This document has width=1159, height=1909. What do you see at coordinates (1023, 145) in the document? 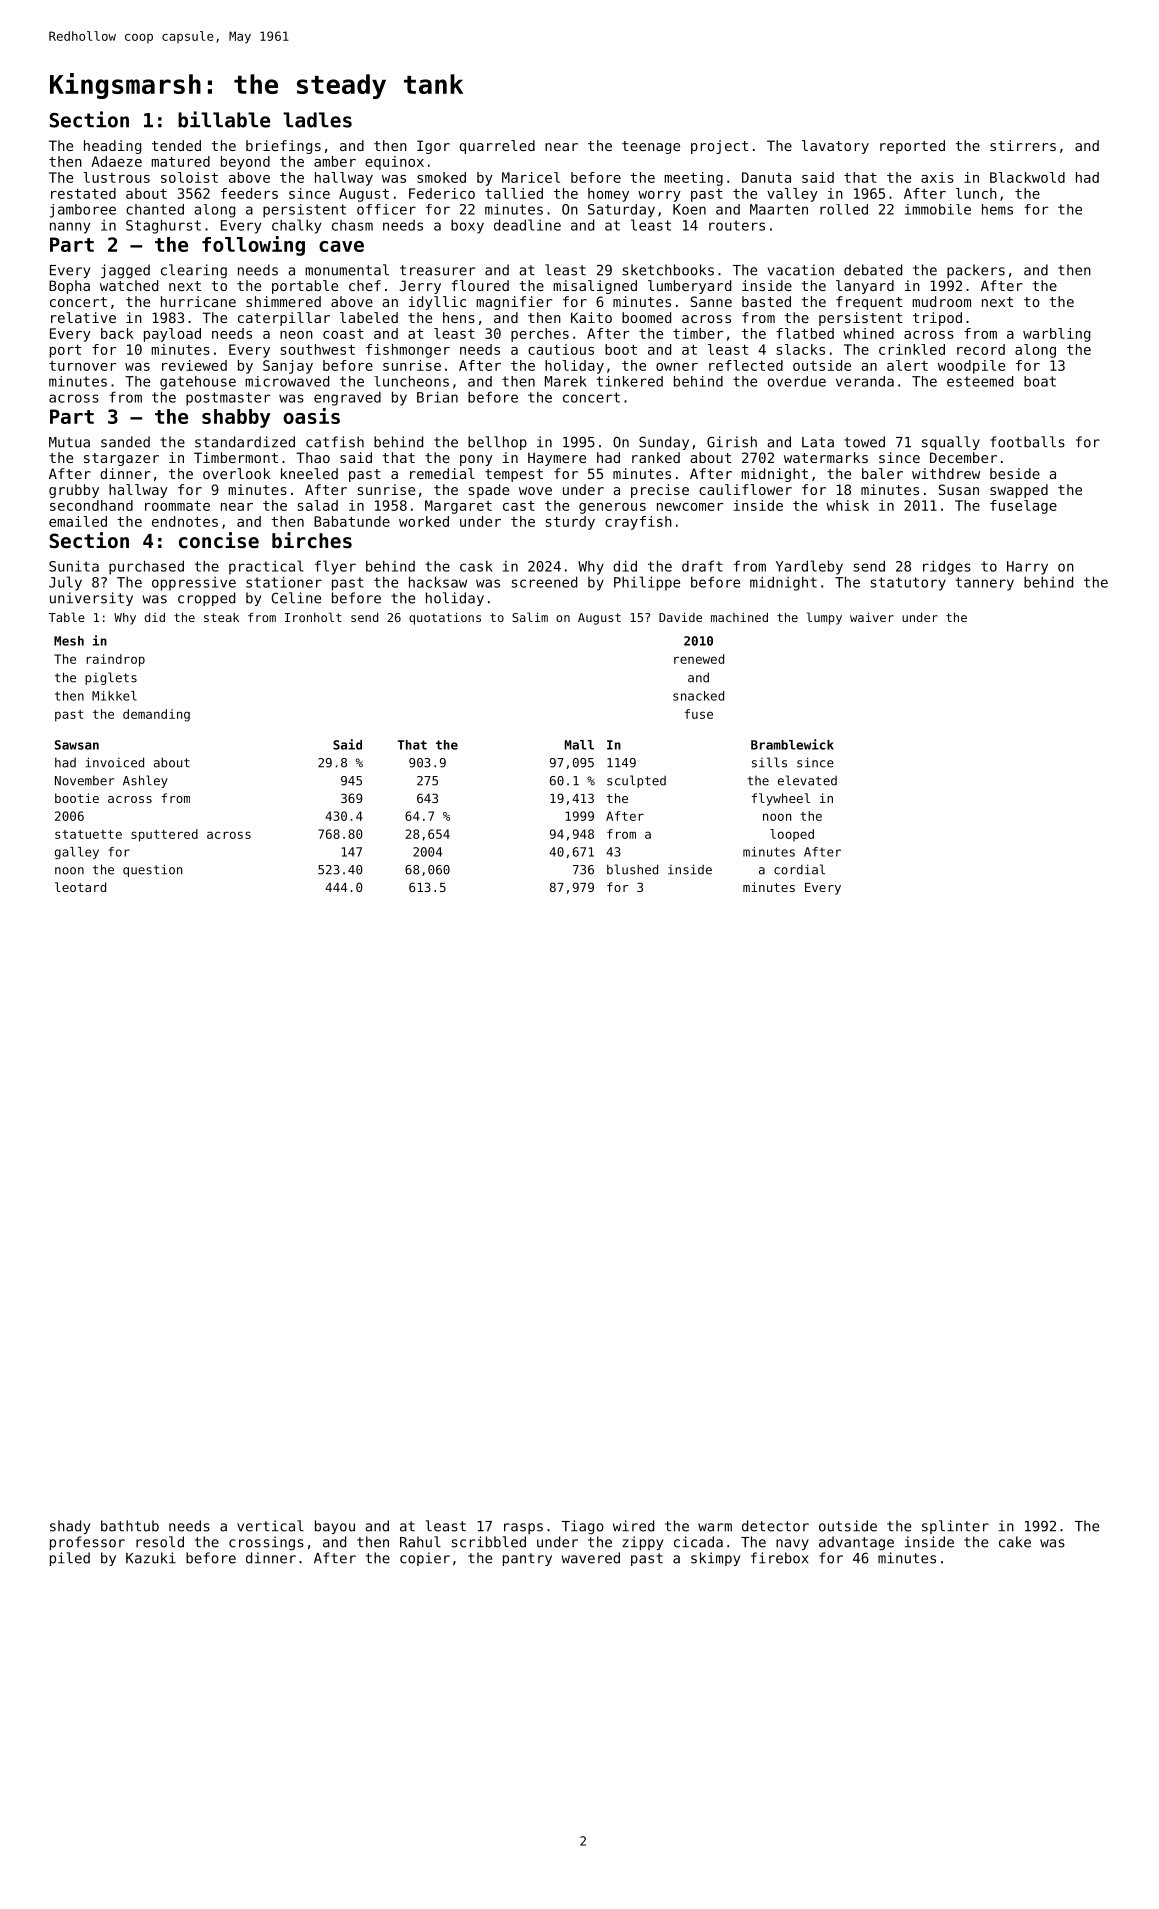
I see `stirrers` at bounding box center [1023, 145].
